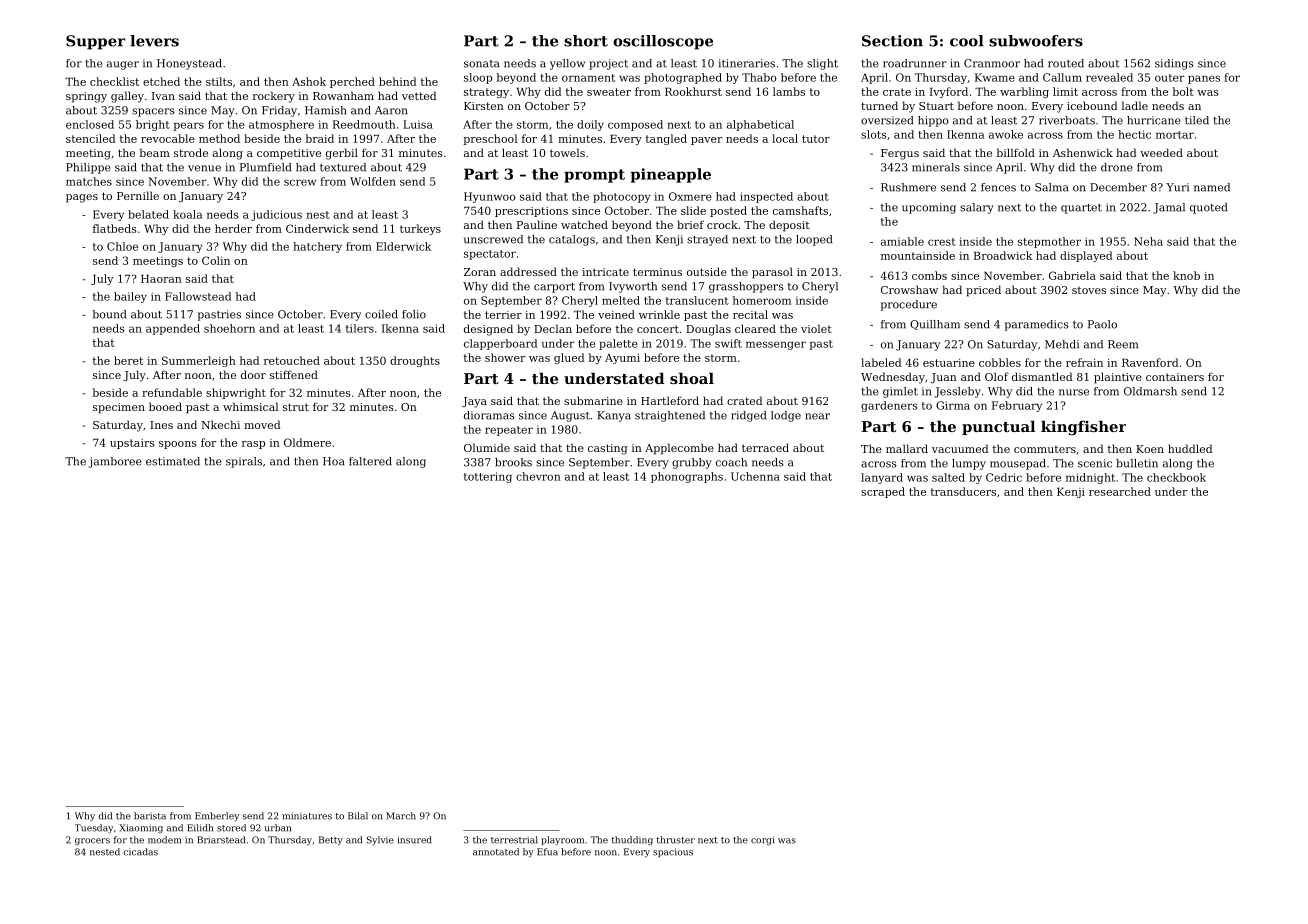 This screenshot has height=924, width=1308. Describe the element at coordinates (670, 175) in the screenshot. I see `pineapple` at that location.
